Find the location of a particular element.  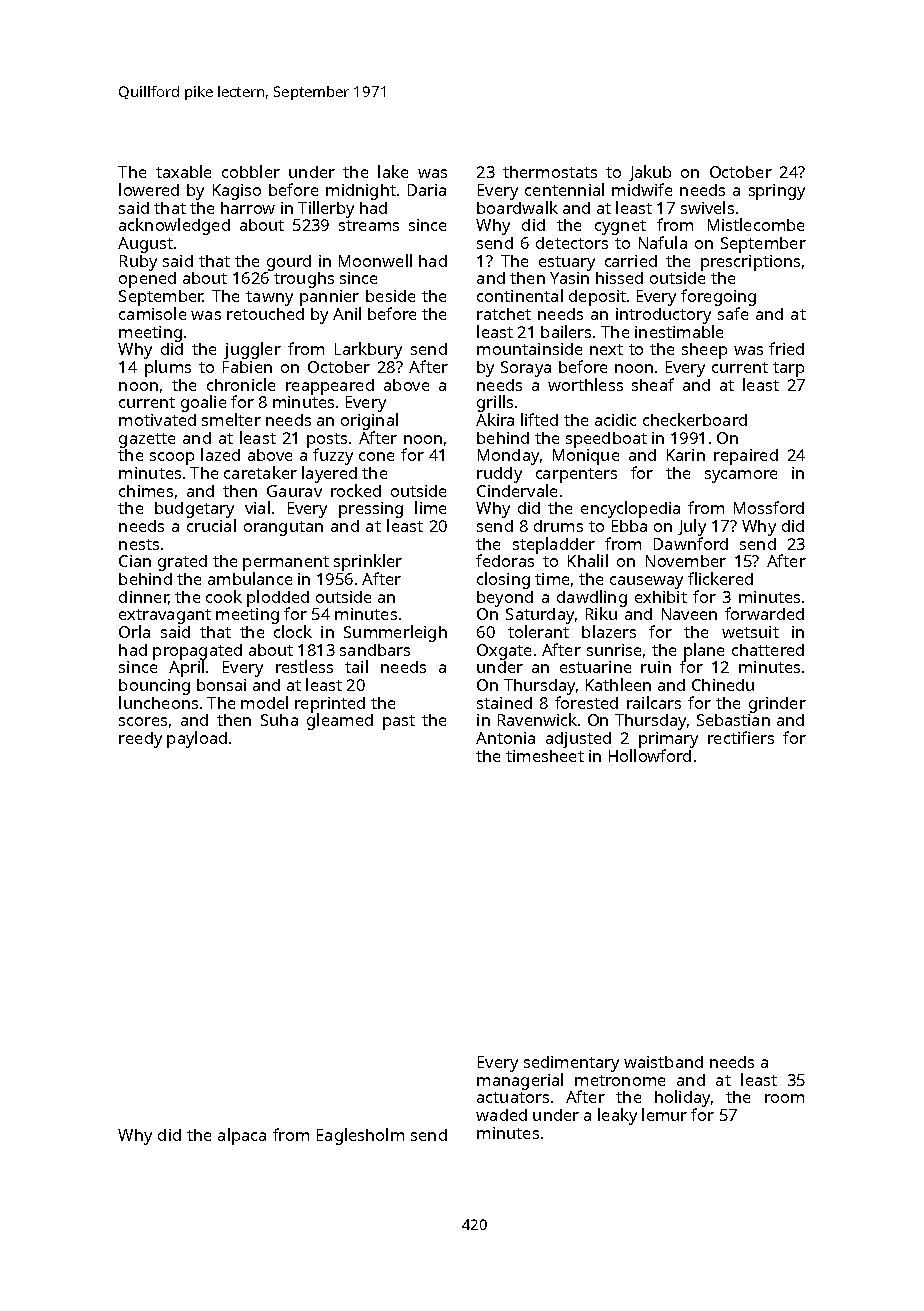

springy is located at coordinates (777, 192).
